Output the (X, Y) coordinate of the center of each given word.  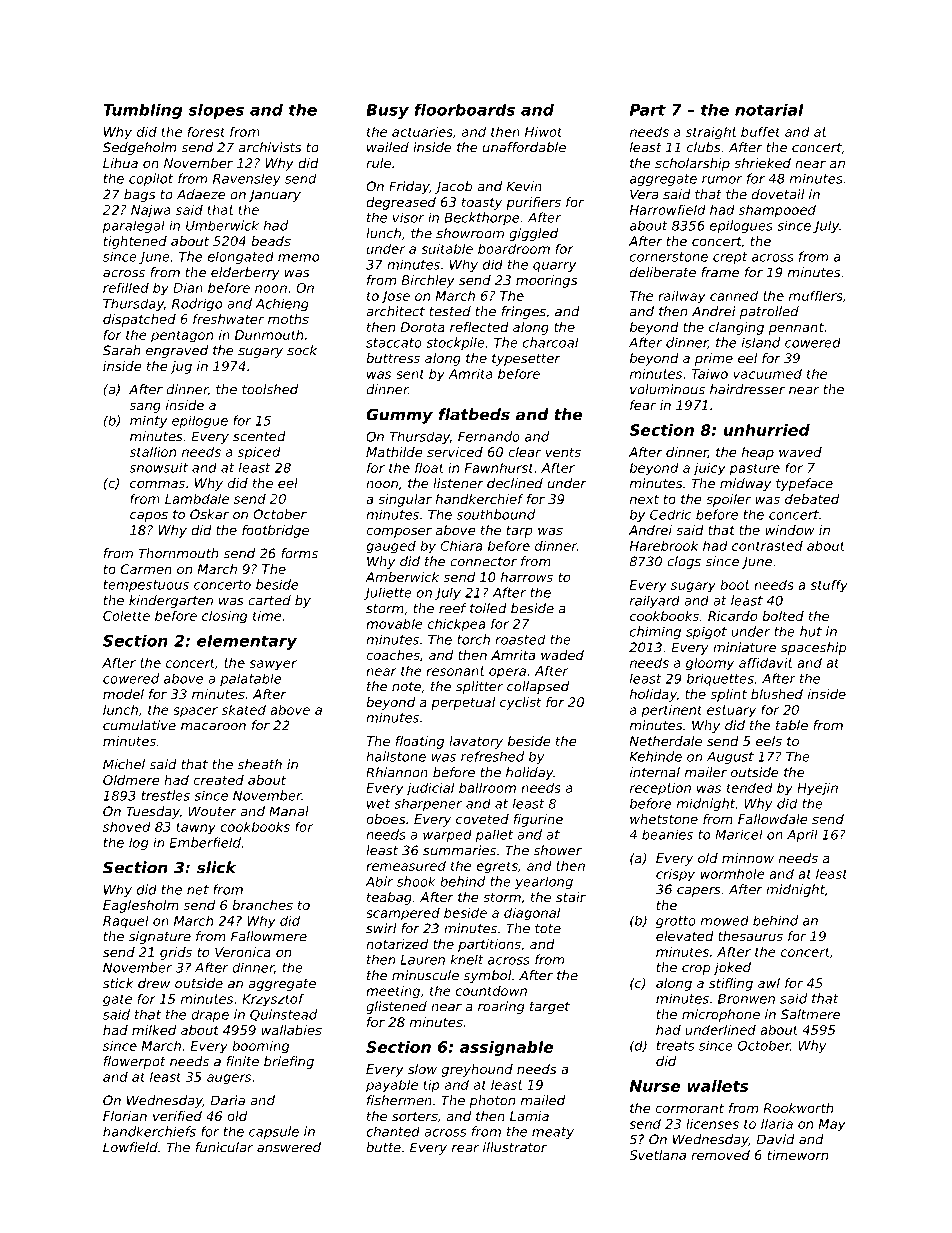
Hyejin (817, 789)
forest (207, 131)
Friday (409, 187)
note (406, 687)
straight (711, 133)
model (123, 694)
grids (176, 953)
